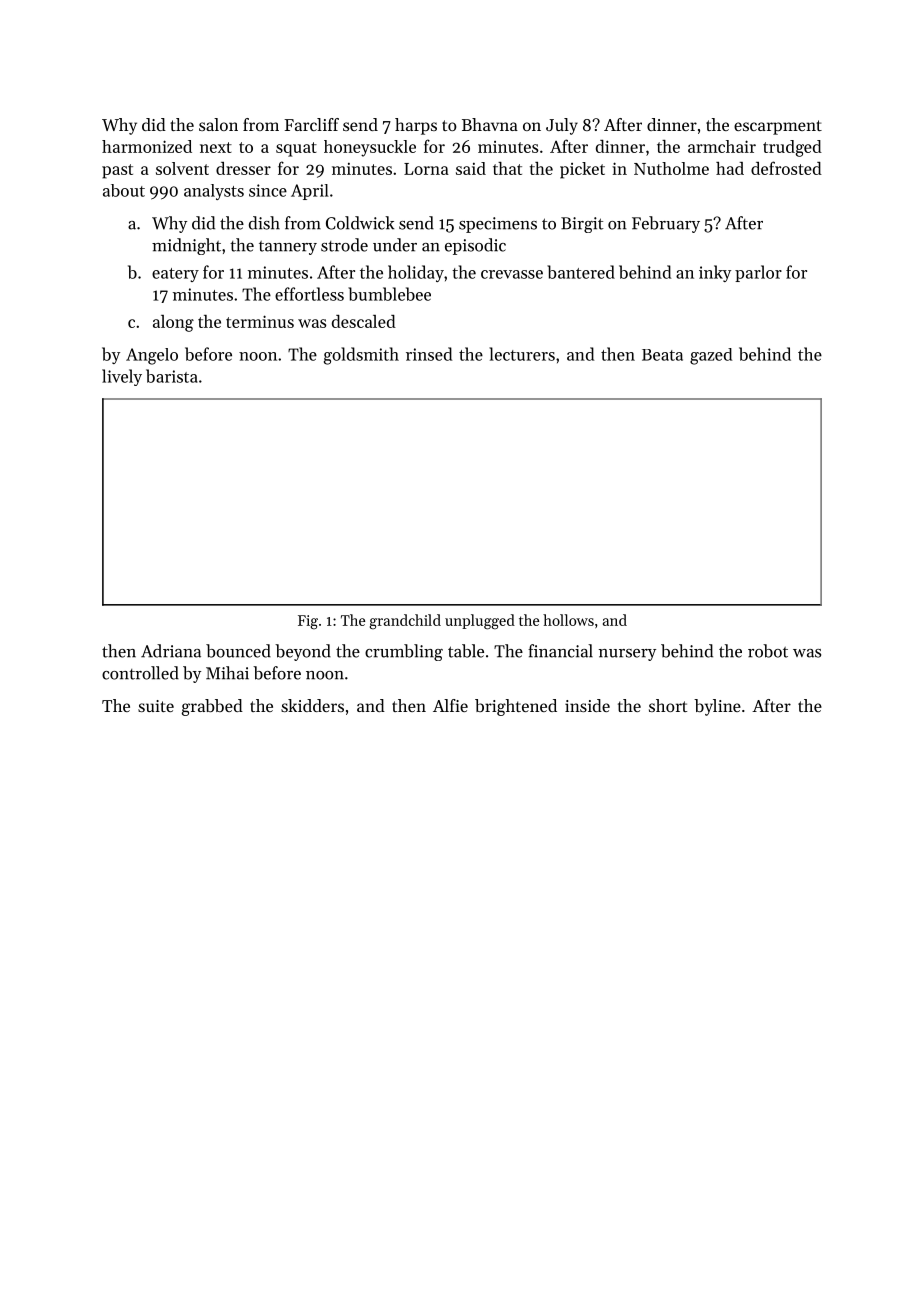  Describe the element at coordinates (311, 124) in the screenshot. I see `Farcliff` at that location.
